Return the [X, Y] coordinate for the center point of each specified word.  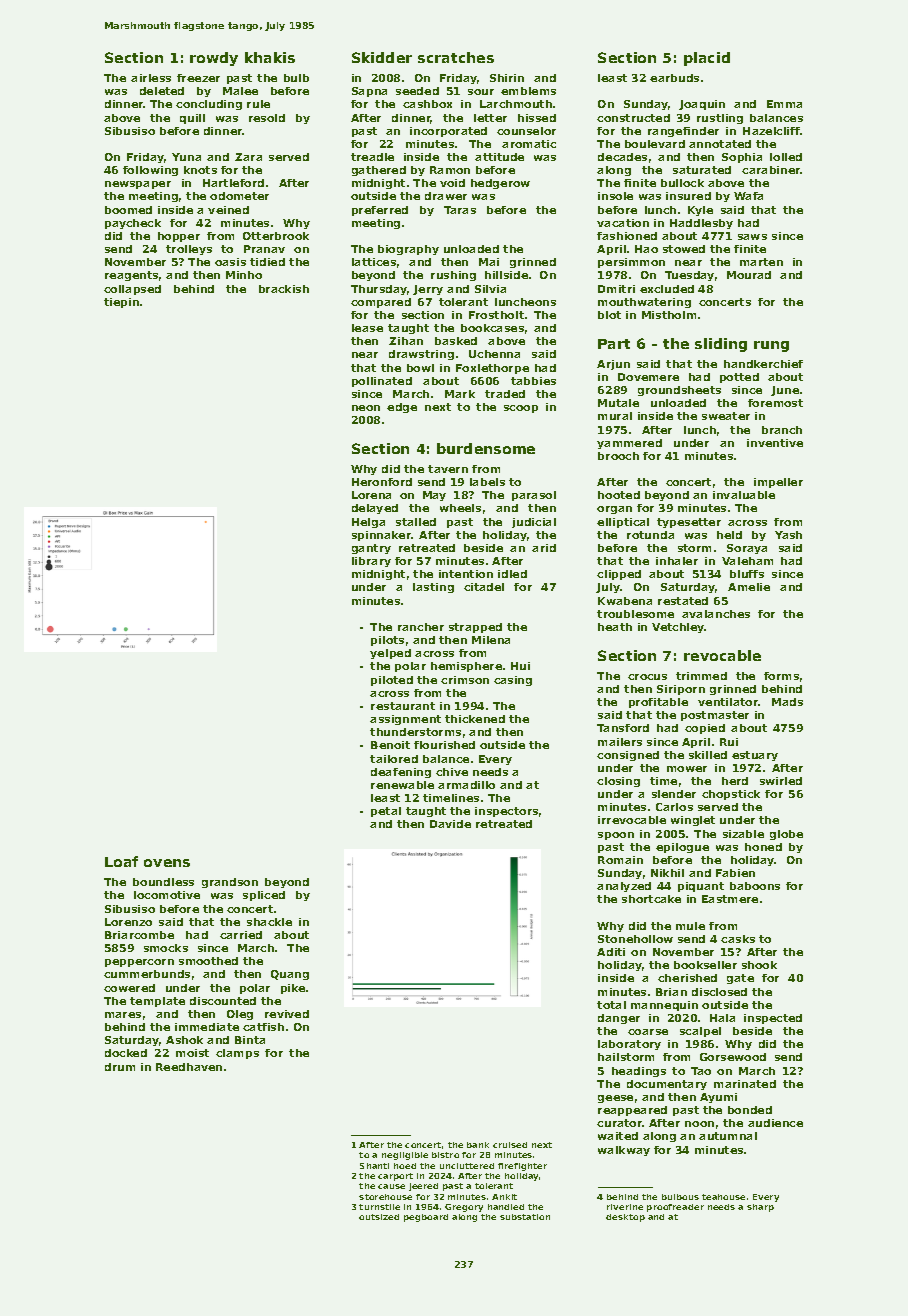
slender [674, 794]
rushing [453, 276]
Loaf [121, 861]
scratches [456, 57]
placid [707, 59]
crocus [647, 677]
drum [120, 1067]
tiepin [121, 303]
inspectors [506, 812]
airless [151, 78]
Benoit [390, 745]
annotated [720, 144]
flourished [444, 745]
